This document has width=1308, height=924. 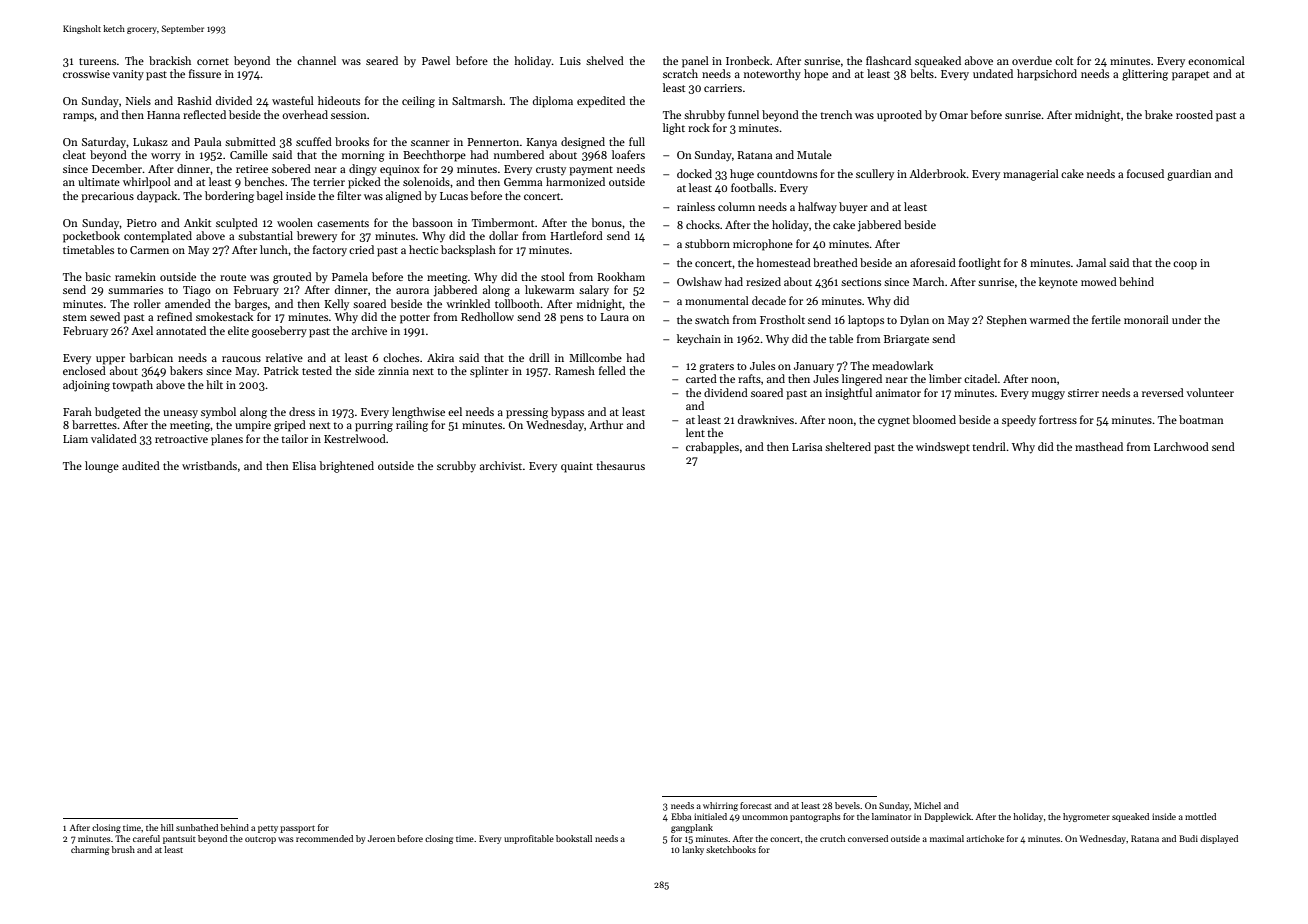 I want to click on Alderbrook, so click(x=937, y=173).
